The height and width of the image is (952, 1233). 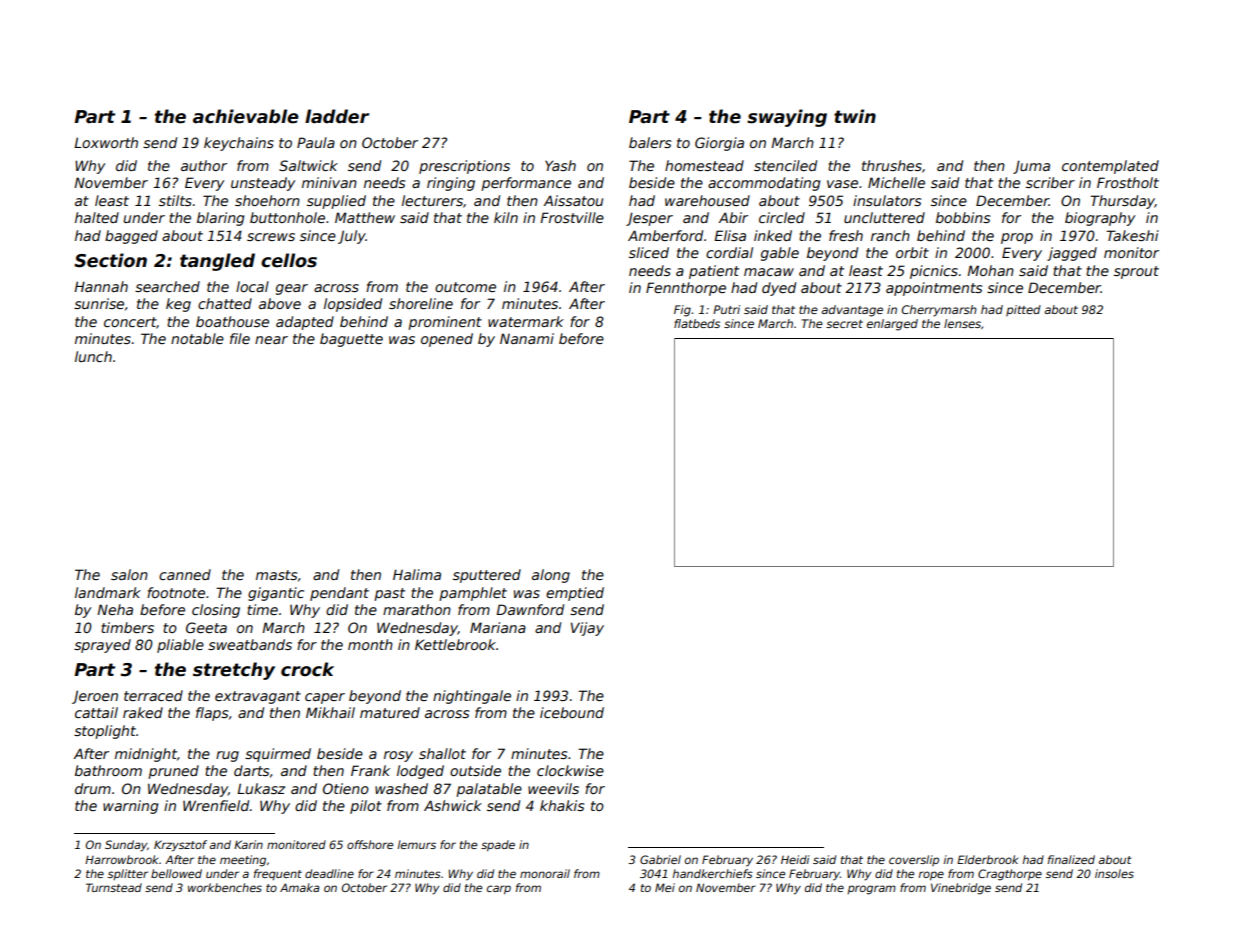 I want to click on Giorgia, so click(x=719, y=144).
